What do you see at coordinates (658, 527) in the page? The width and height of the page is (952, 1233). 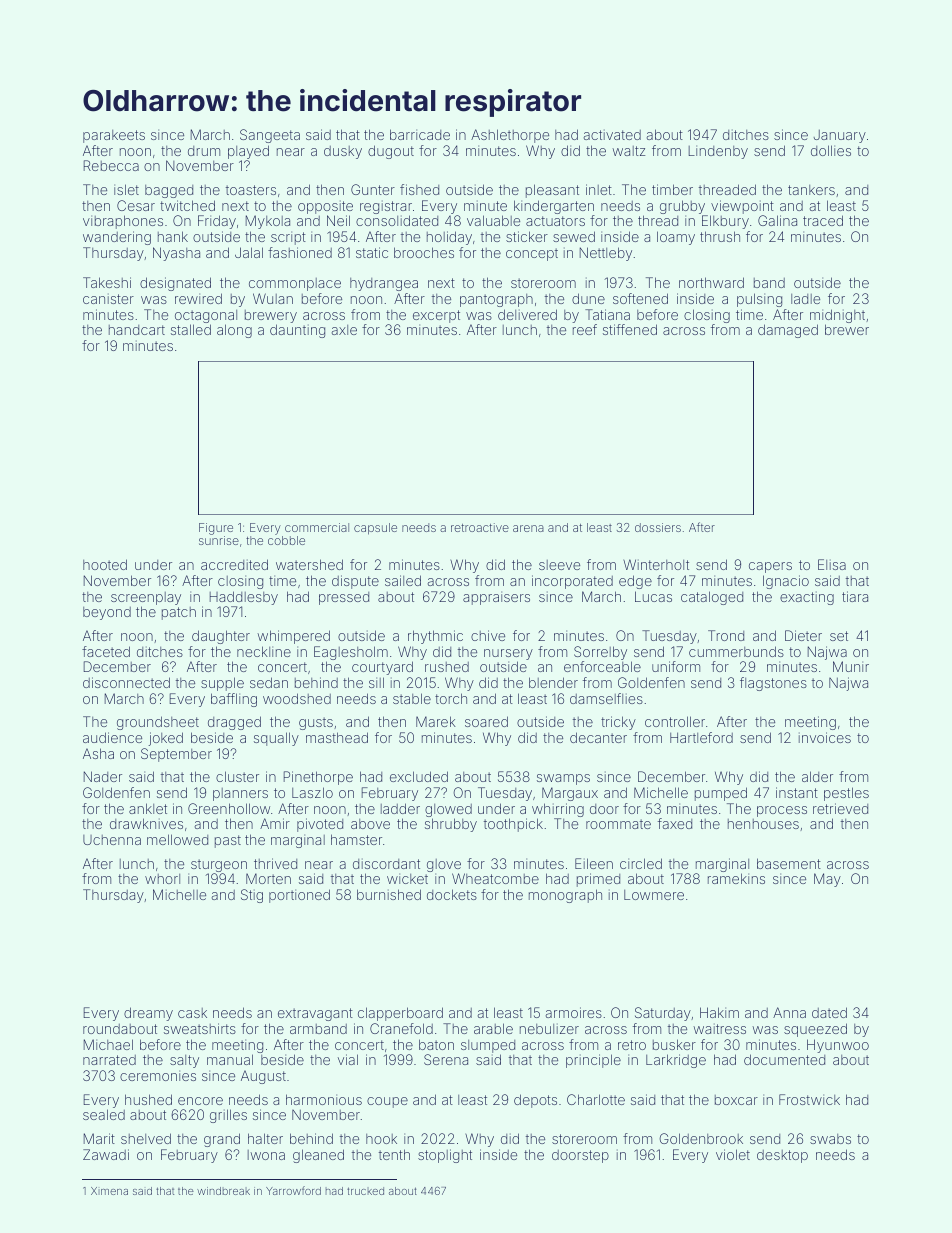 I see `dossiers` at bounding box center [658, 527].
